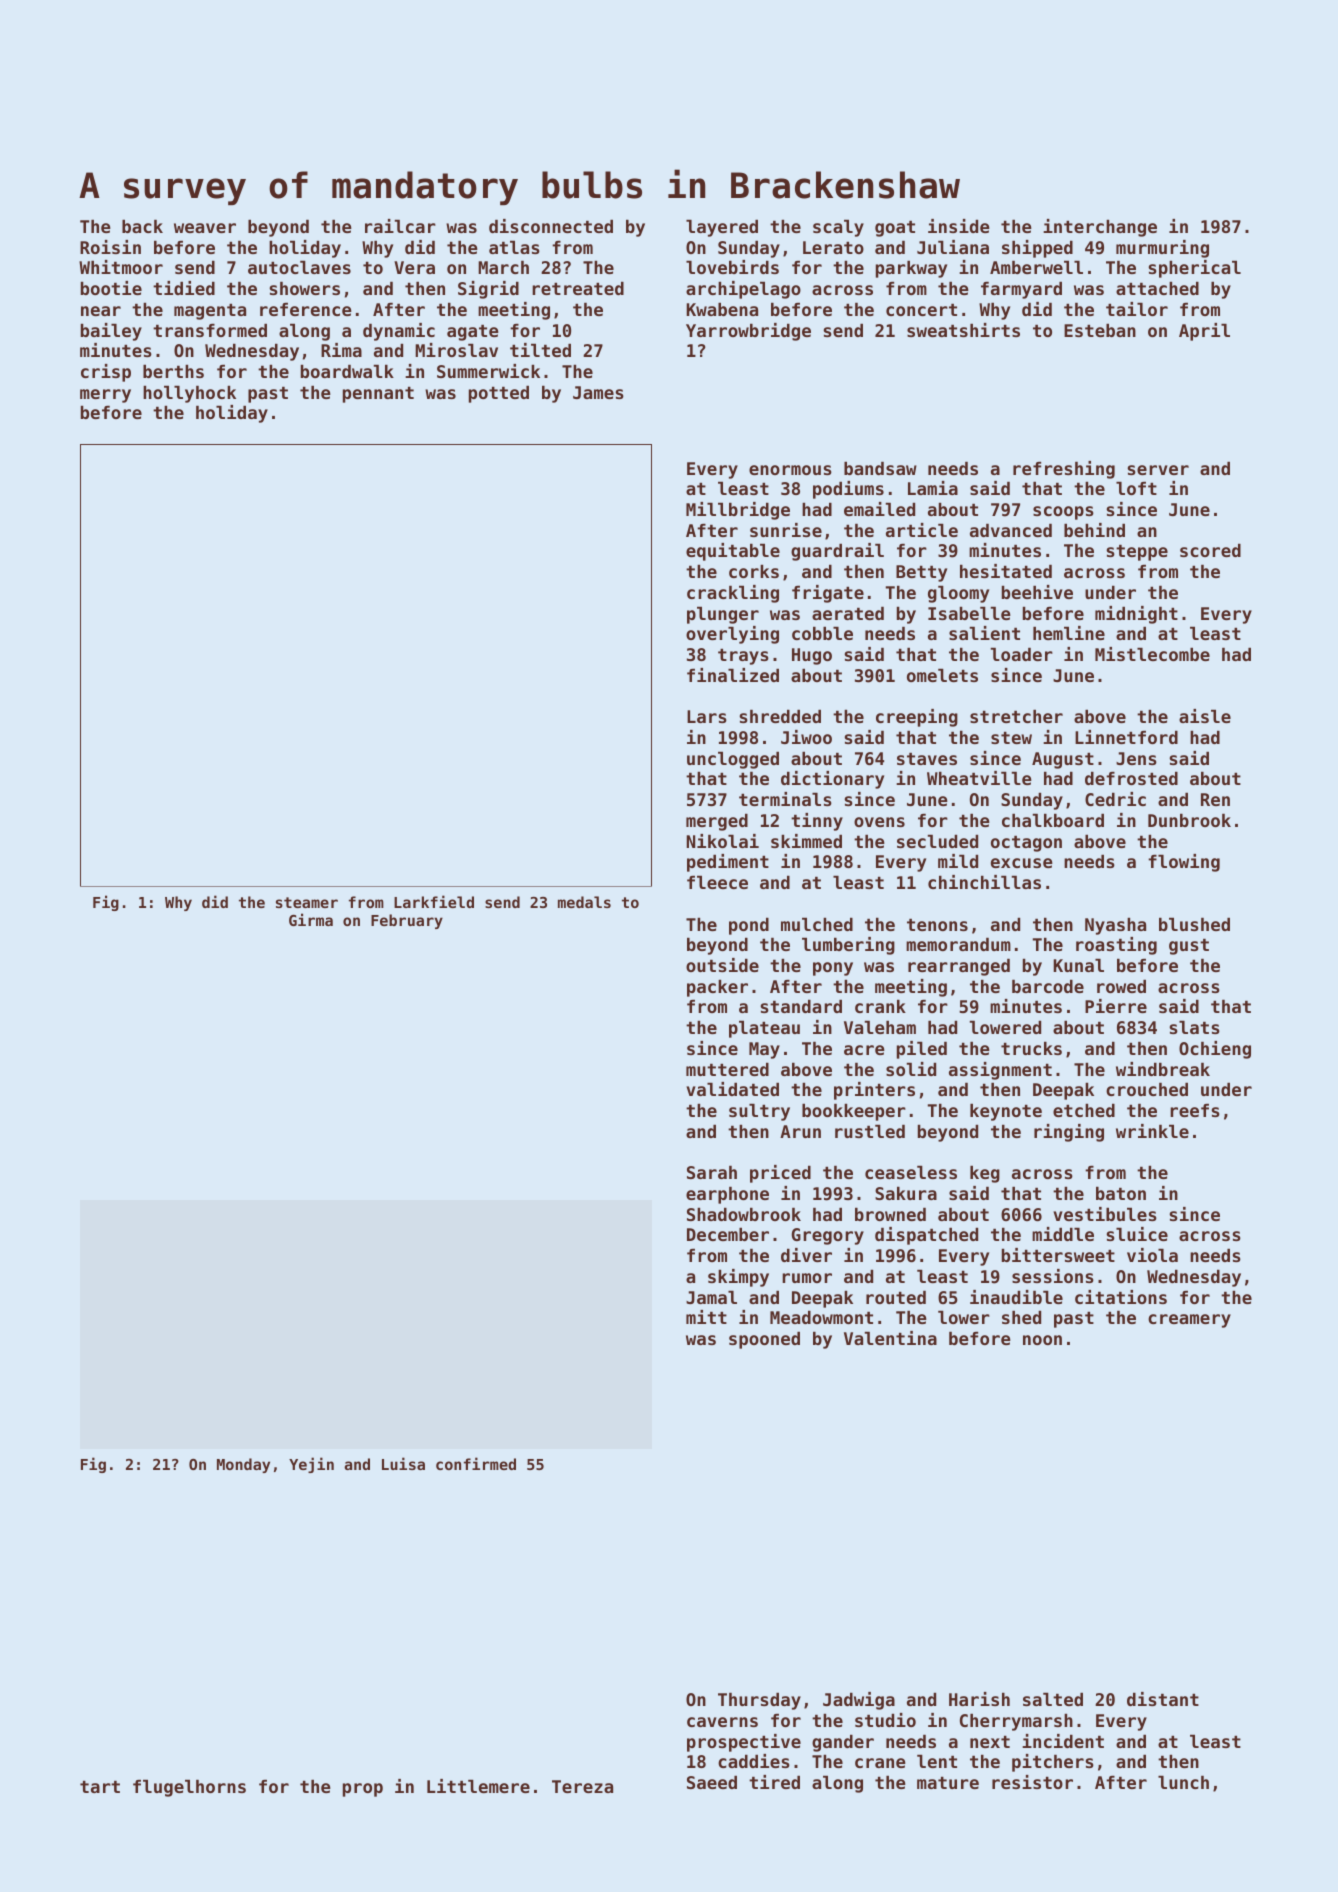 The width and height of the screenshot is (1338, 1892). Describe the element at coordinates (551, 226) in the screenshot. I see `disconnected` at that location.
